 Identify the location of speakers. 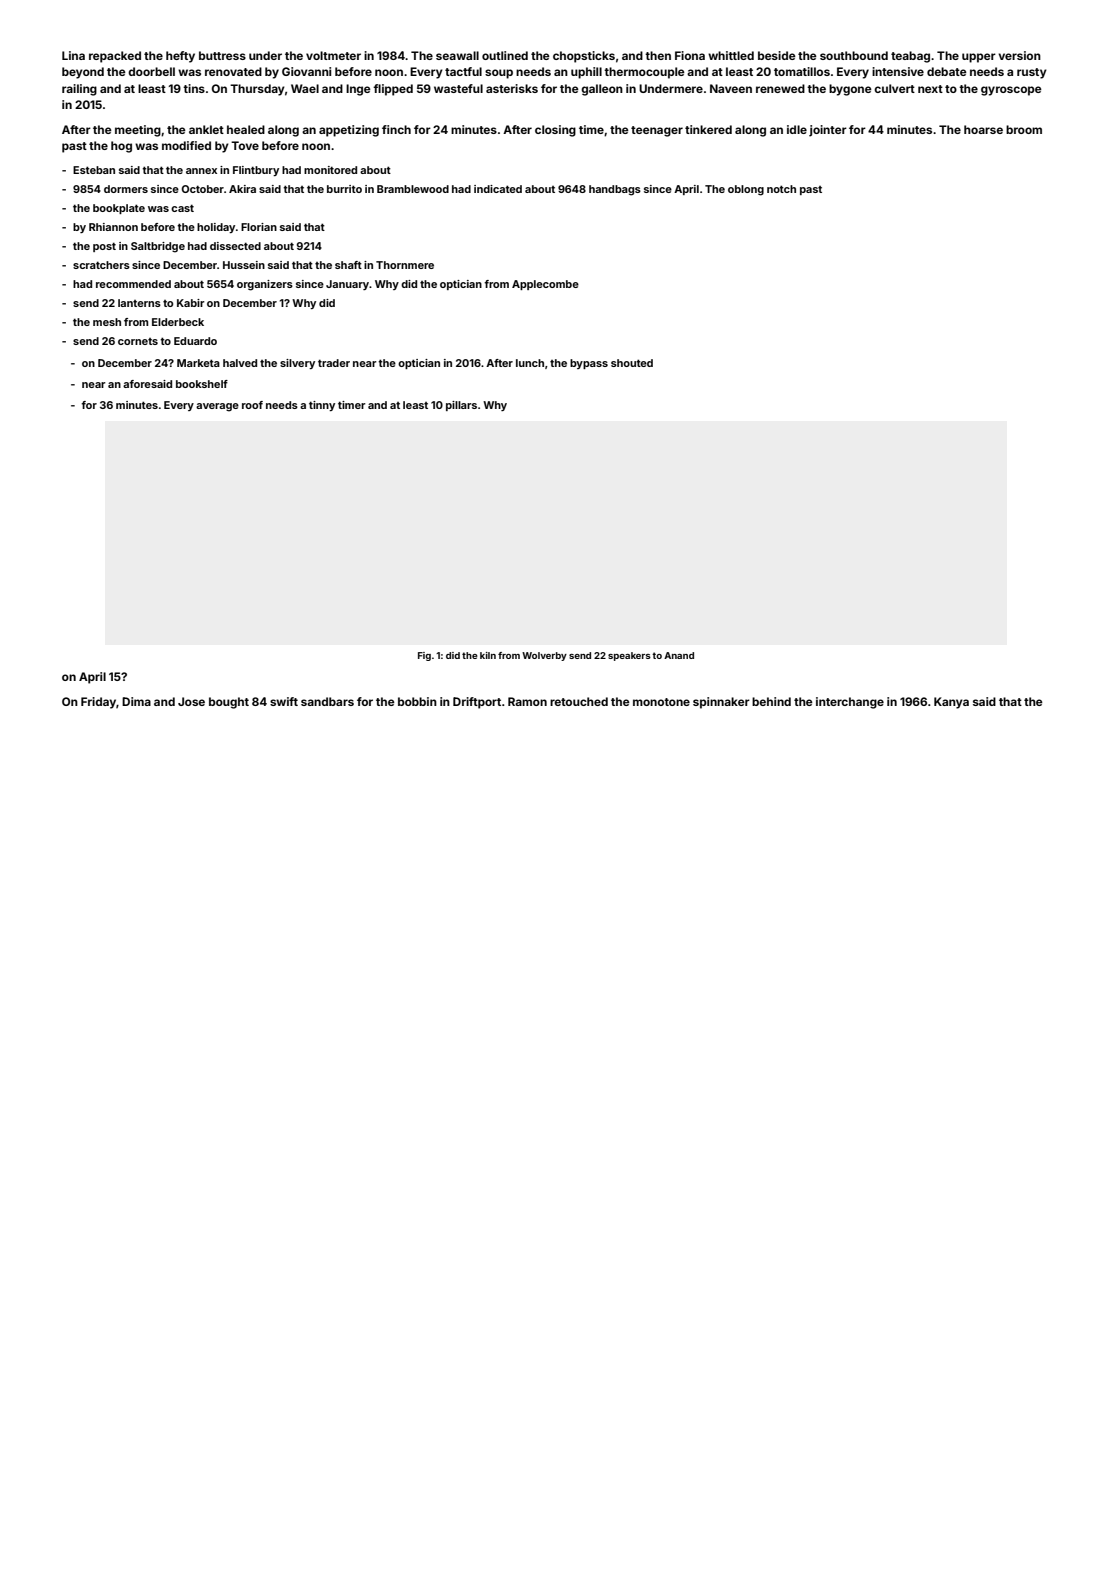
(629, 656).
